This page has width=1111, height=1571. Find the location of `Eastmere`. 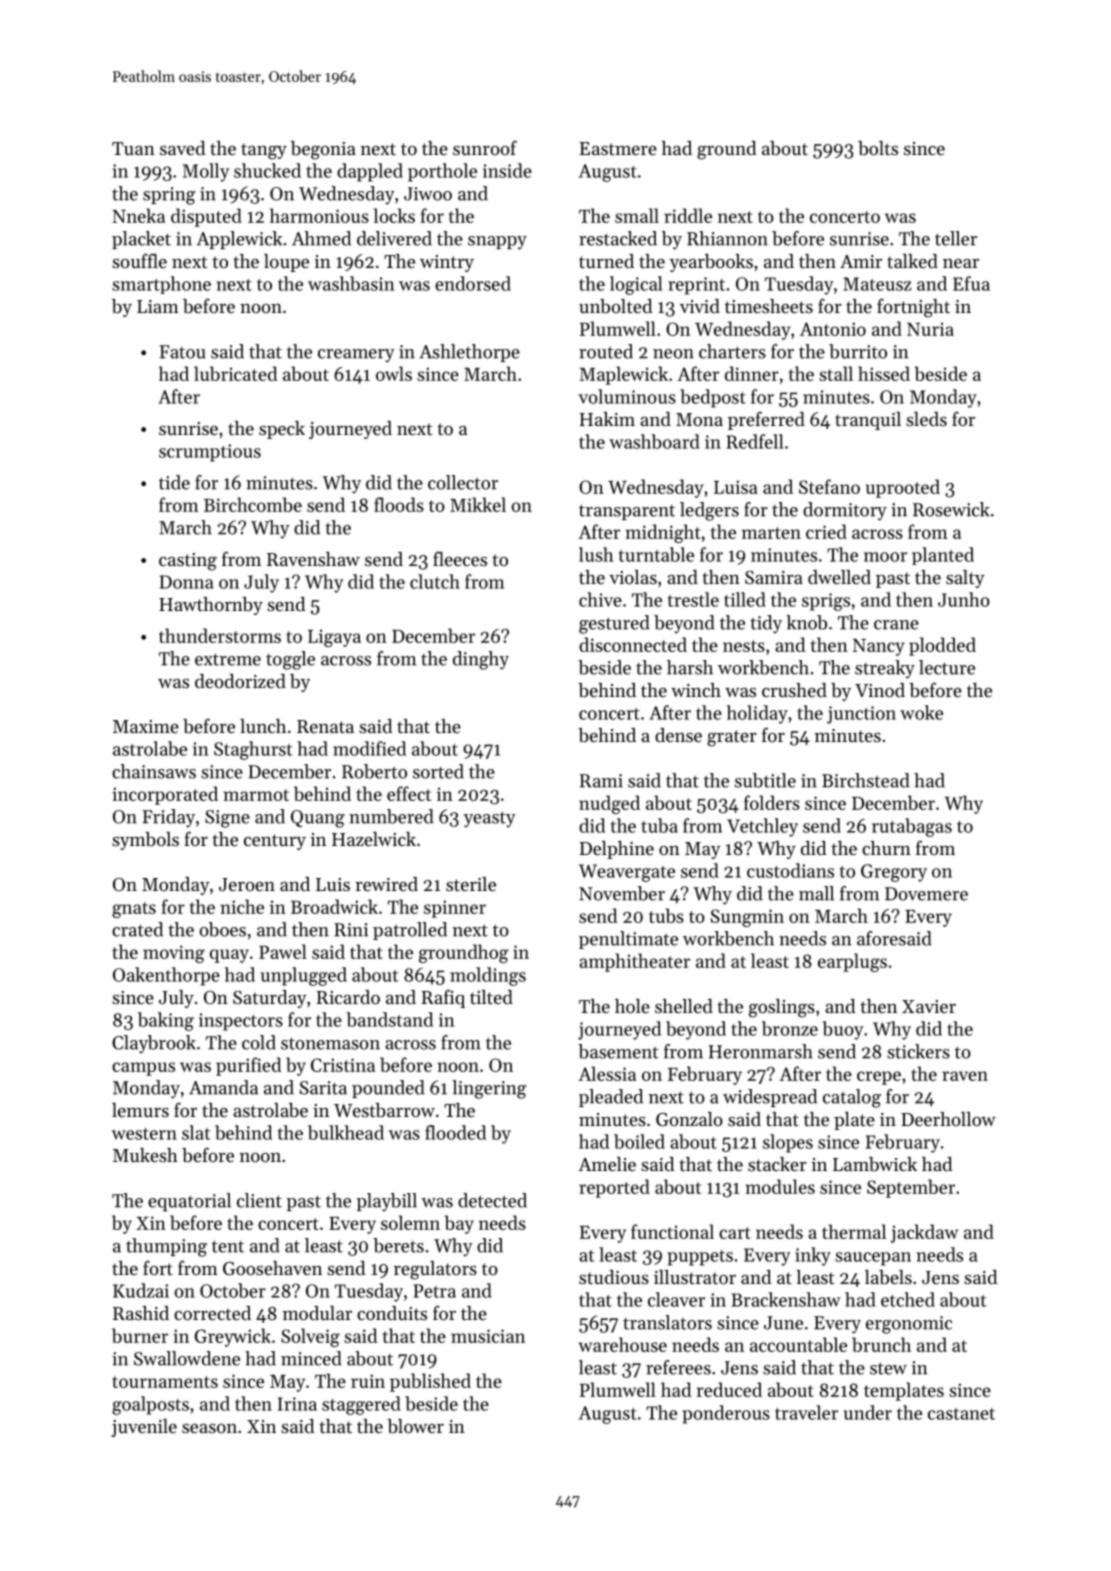

Eastmere is located at coordinates (618, 148).
